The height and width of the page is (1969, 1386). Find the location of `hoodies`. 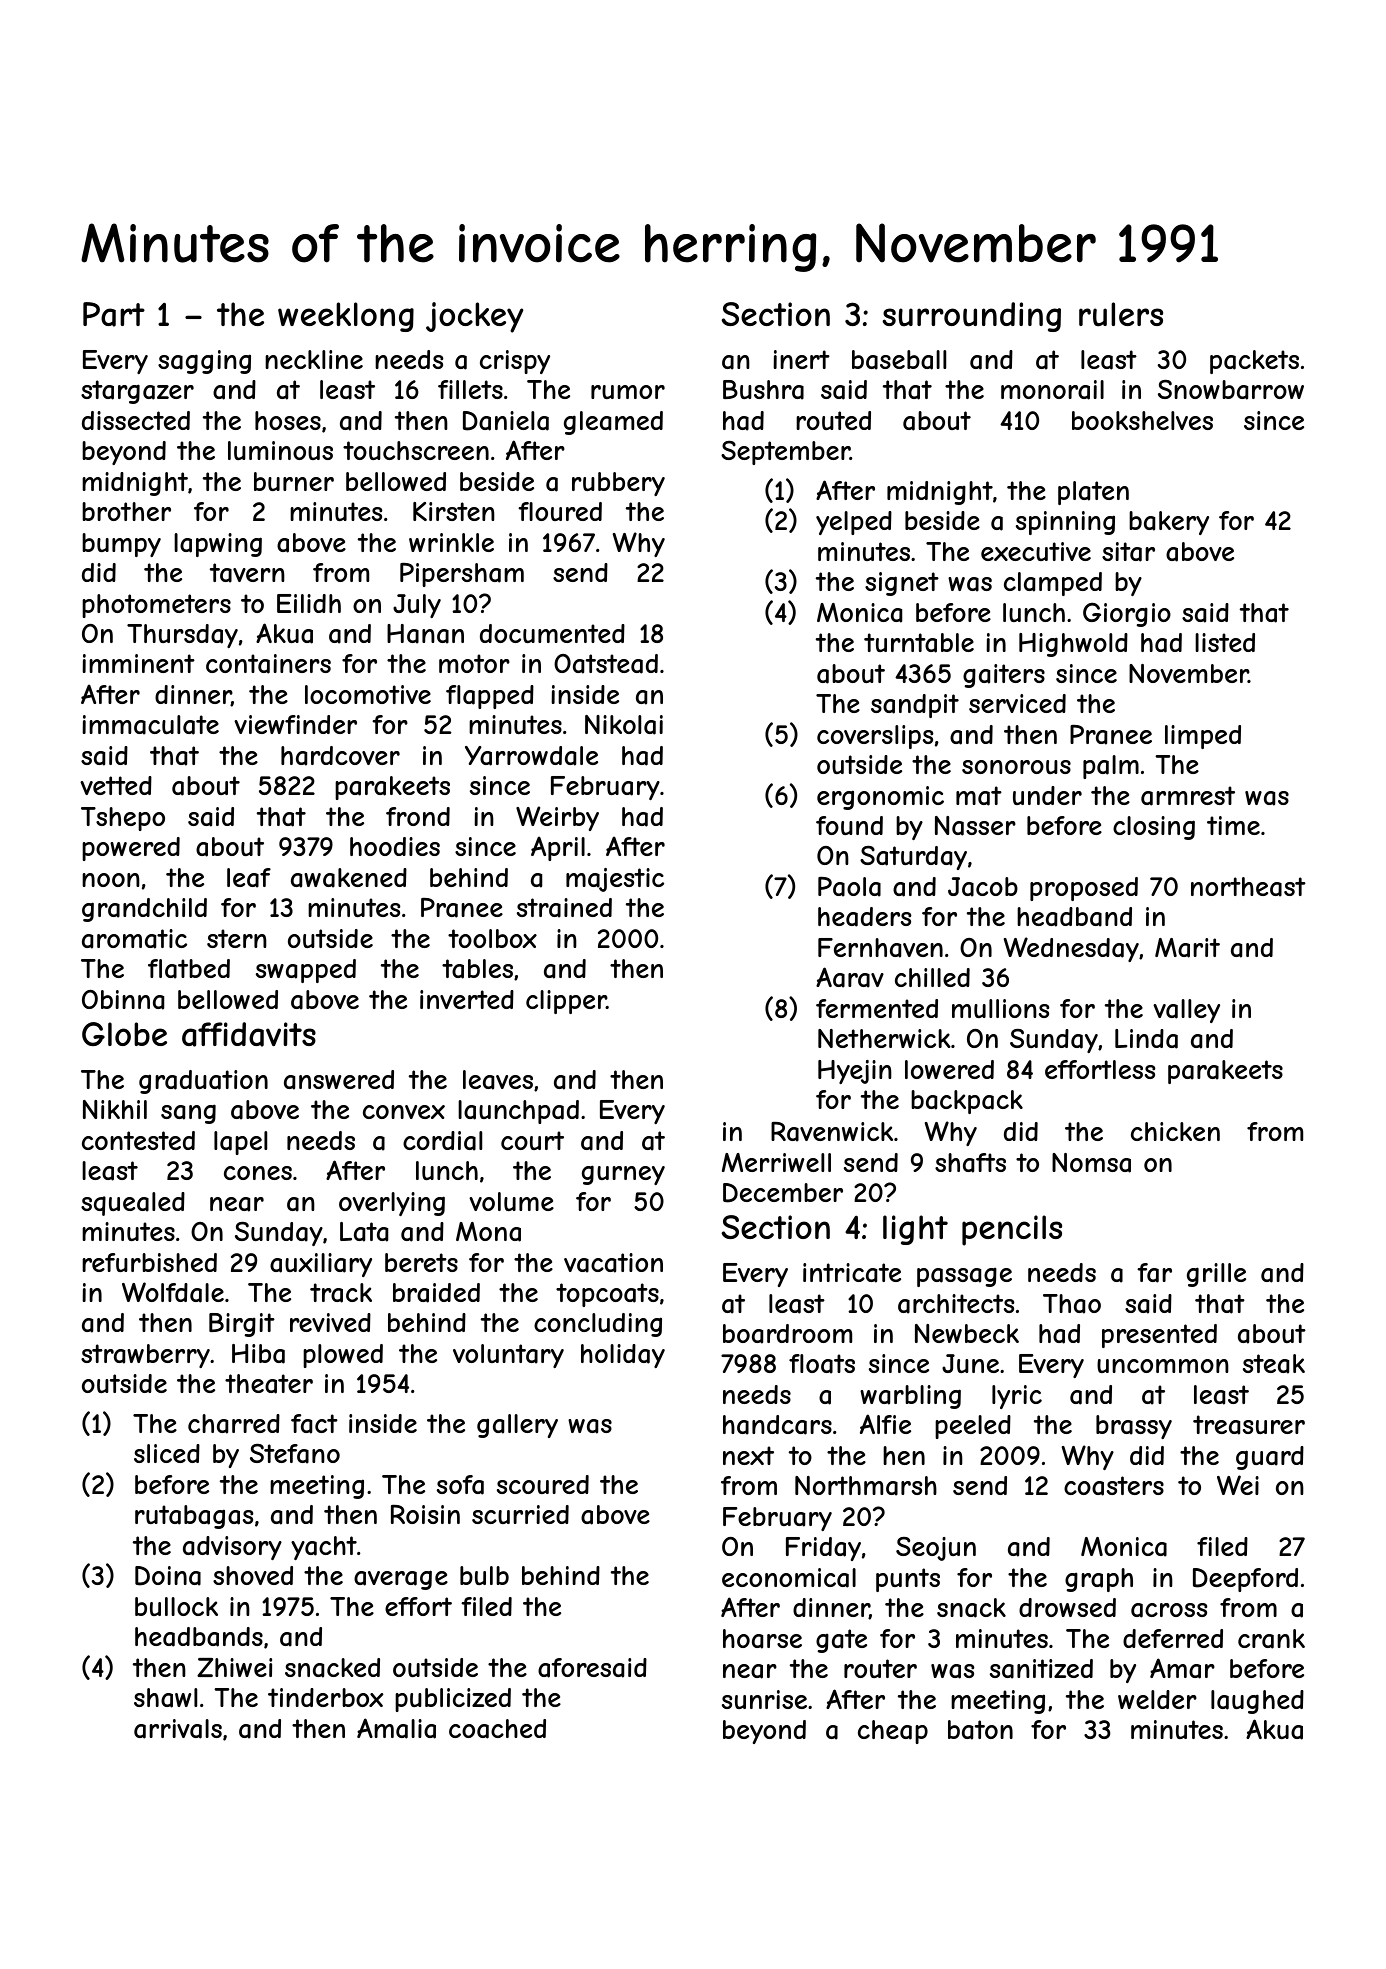

hoodies is located at coordinates (395, 846).
